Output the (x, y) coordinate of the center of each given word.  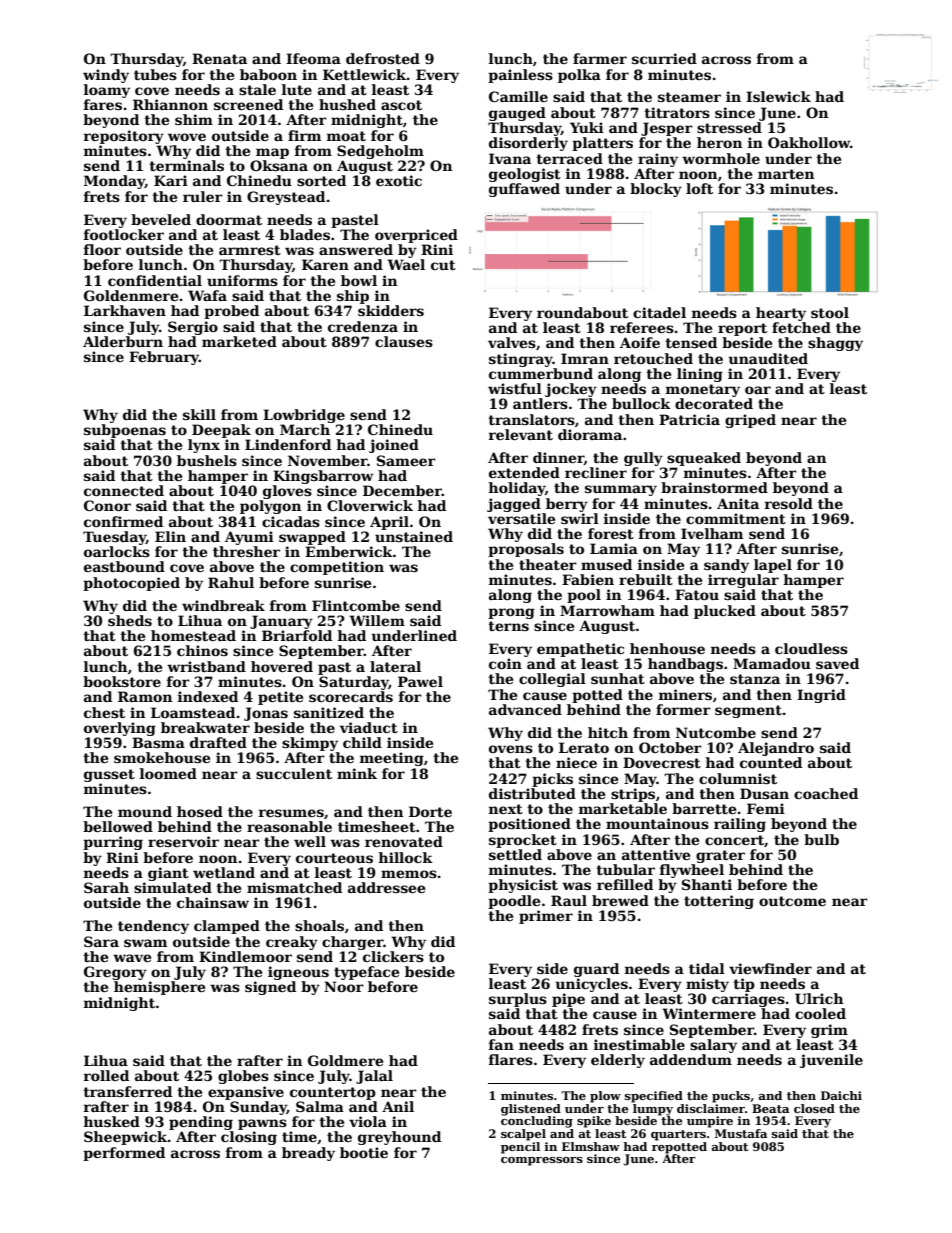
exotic (399, 180)
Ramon (145, 696)
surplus (518, 1000)
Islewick (778, 96)
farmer (600, 58)
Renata (219, 58)
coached (826, 793)
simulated (173, 887)
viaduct (369, 727)
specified (654, 1097)
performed (124, 1154)
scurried (664, 58)
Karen (325, 264)
